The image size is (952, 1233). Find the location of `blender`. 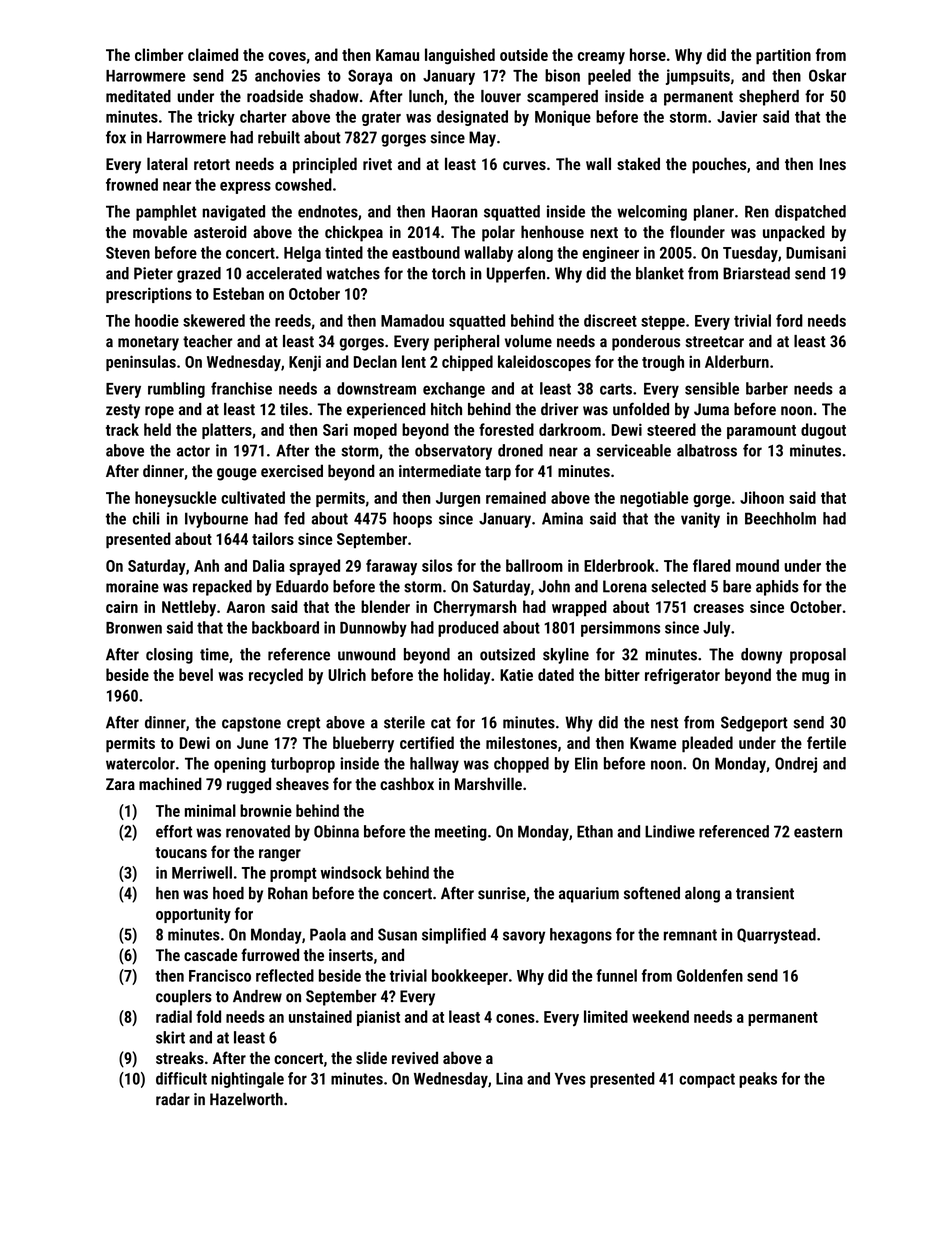

blender is located at coordinates (385, 606).
